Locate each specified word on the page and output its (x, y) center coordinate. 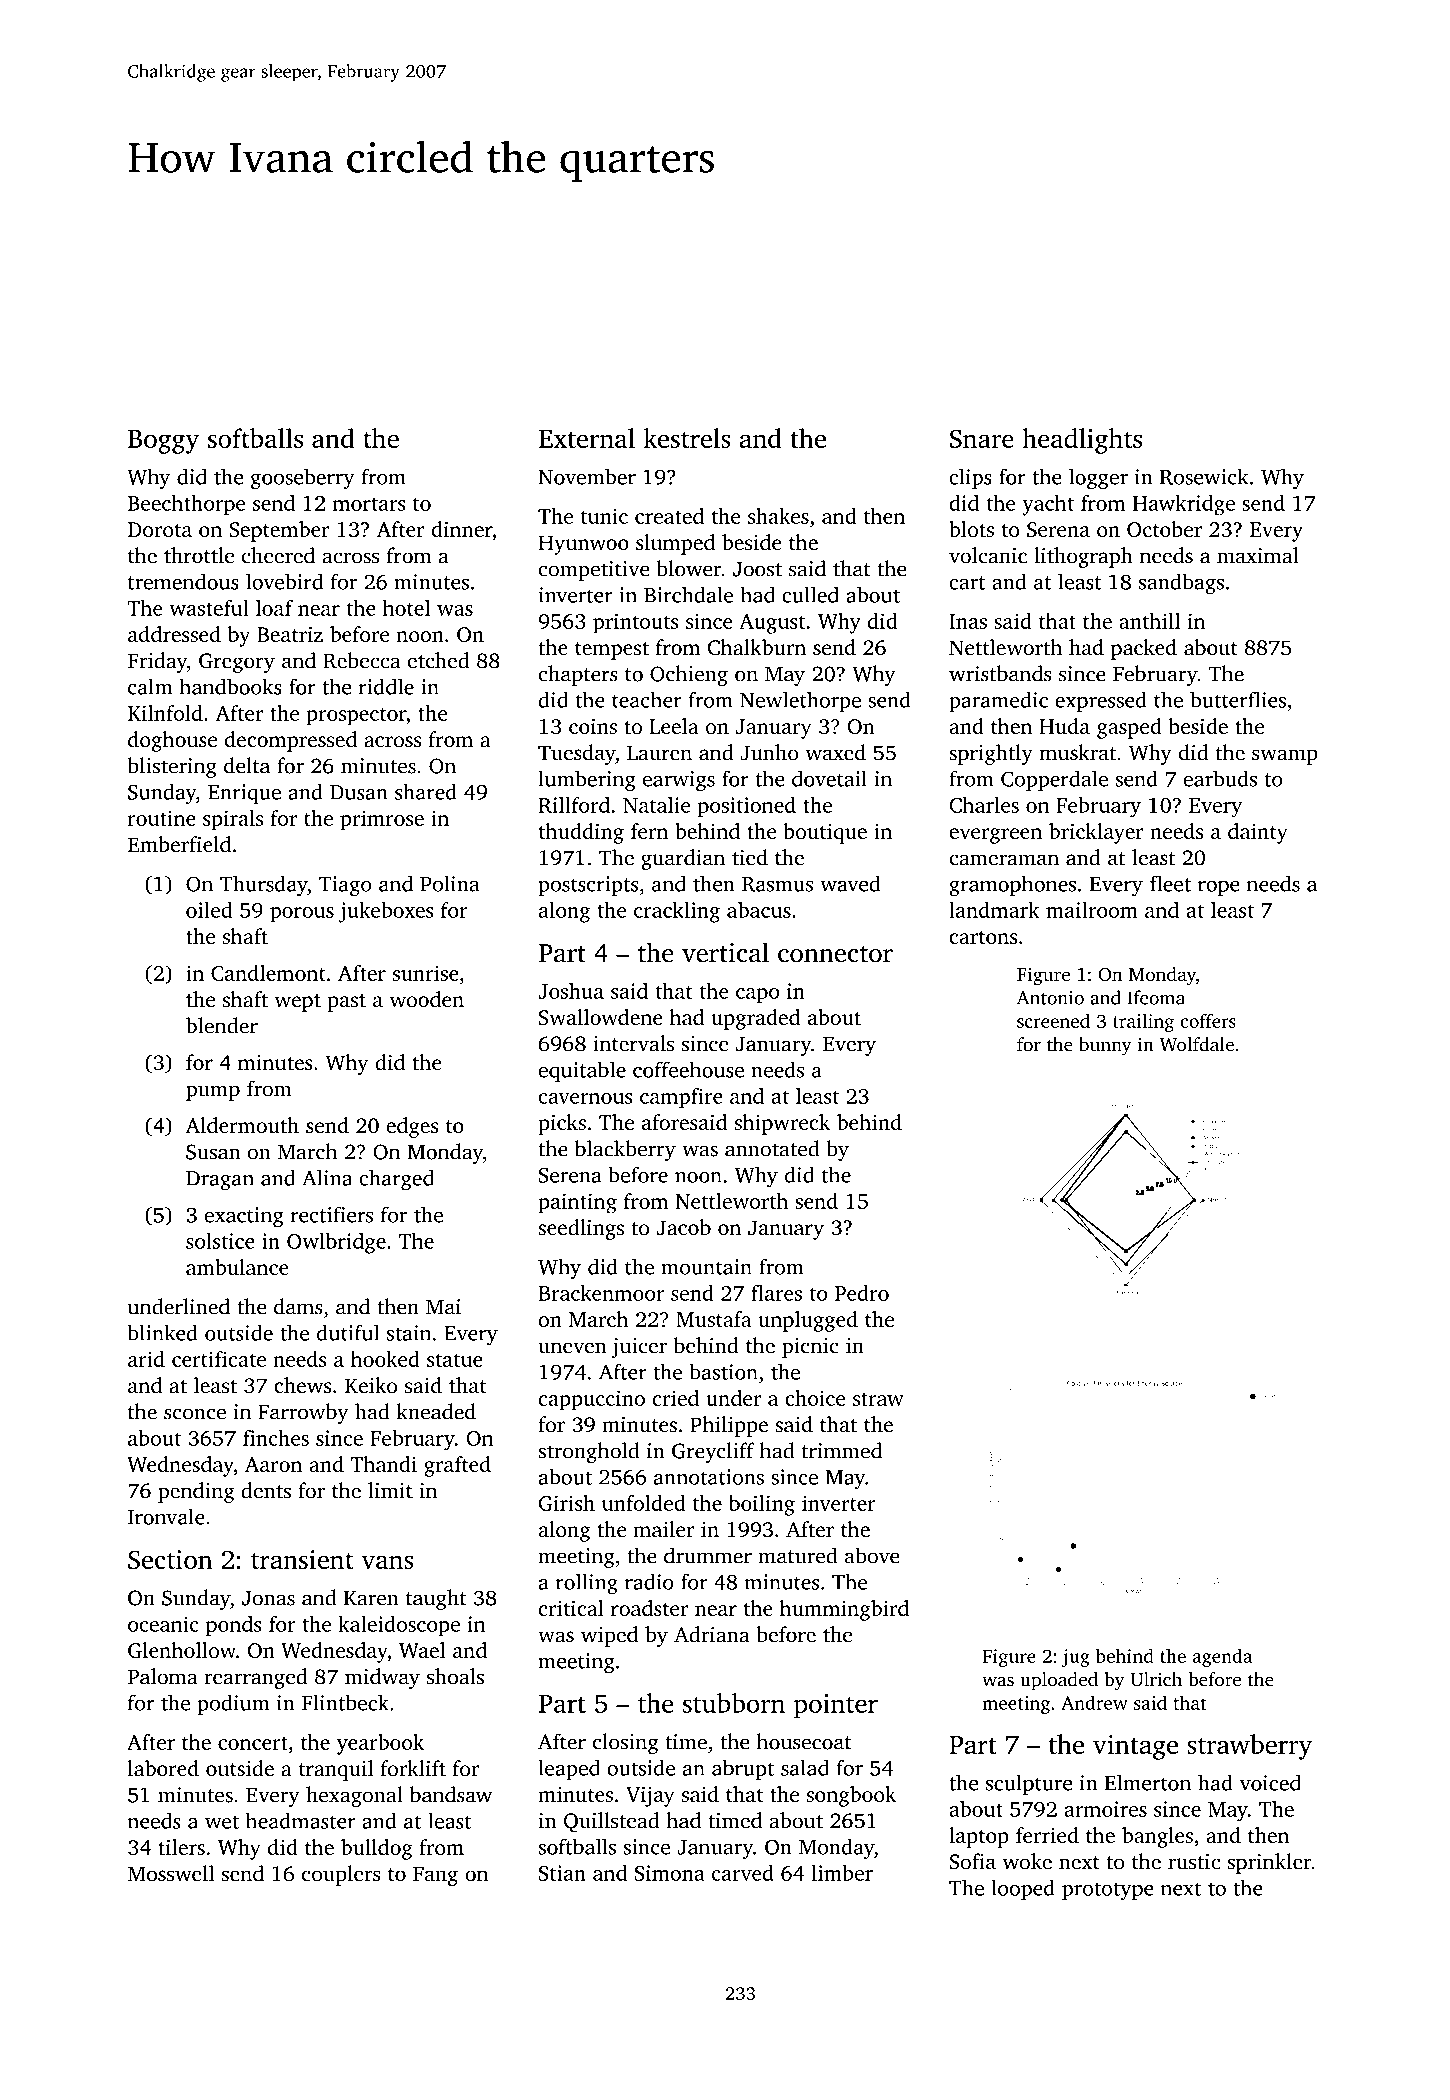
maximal (1258, 555)
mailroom (1092, 910)
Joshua (571, 991)
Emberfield (179, 844)
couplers (341, 1875)
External (587, 438)
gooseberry (303, 479)
